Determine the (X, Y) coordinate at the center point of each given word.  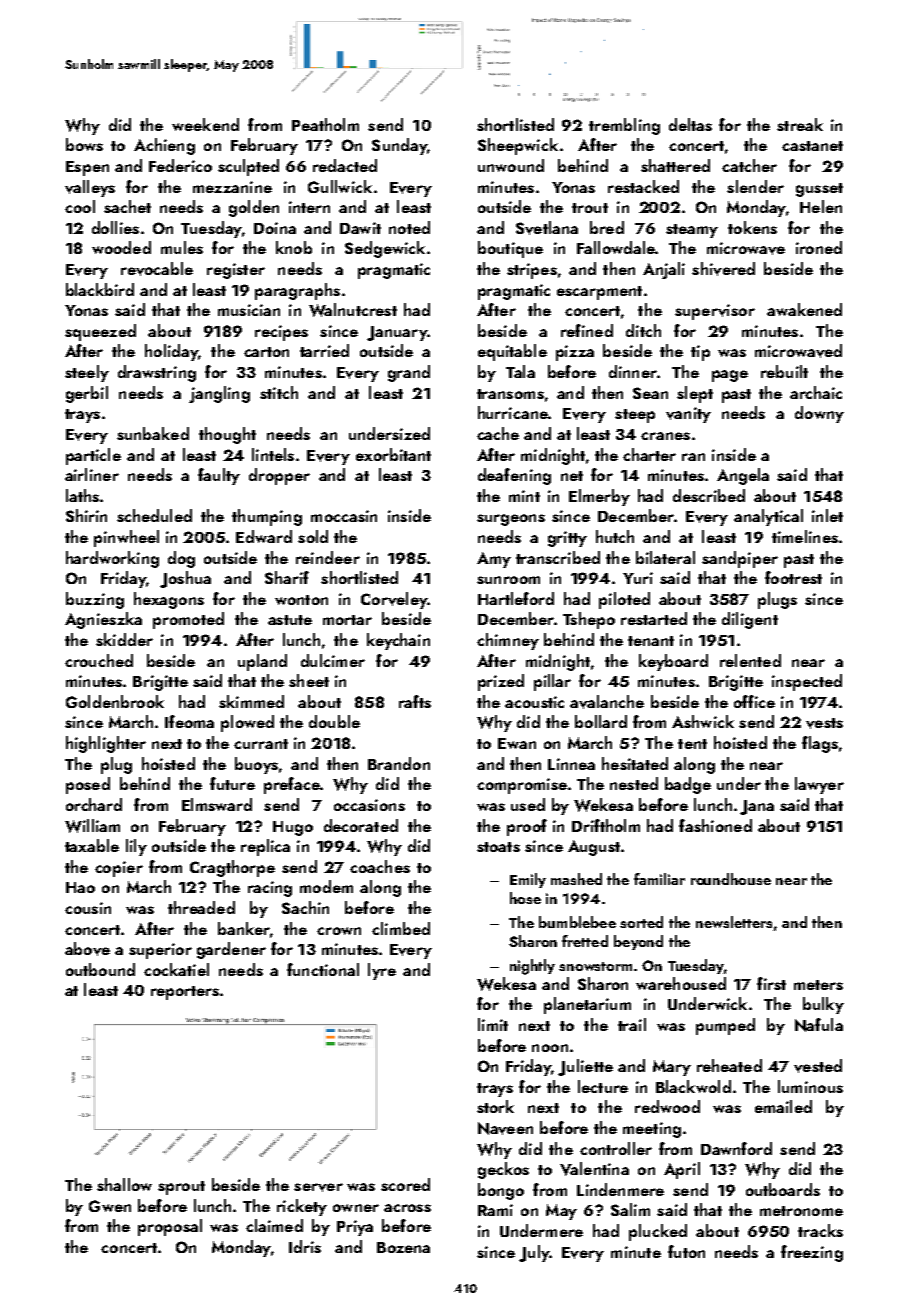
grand (409, 373)
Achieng (164, 146)
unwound (511, 165)
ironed (819, 247)
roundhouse (731, 879)
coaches (380, 866)
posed (88, 785)
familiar (659, 879)
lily (136, 847)
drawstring (157, 373)
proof (527, 827)
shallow (124, 1184)
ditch (643, 330)
